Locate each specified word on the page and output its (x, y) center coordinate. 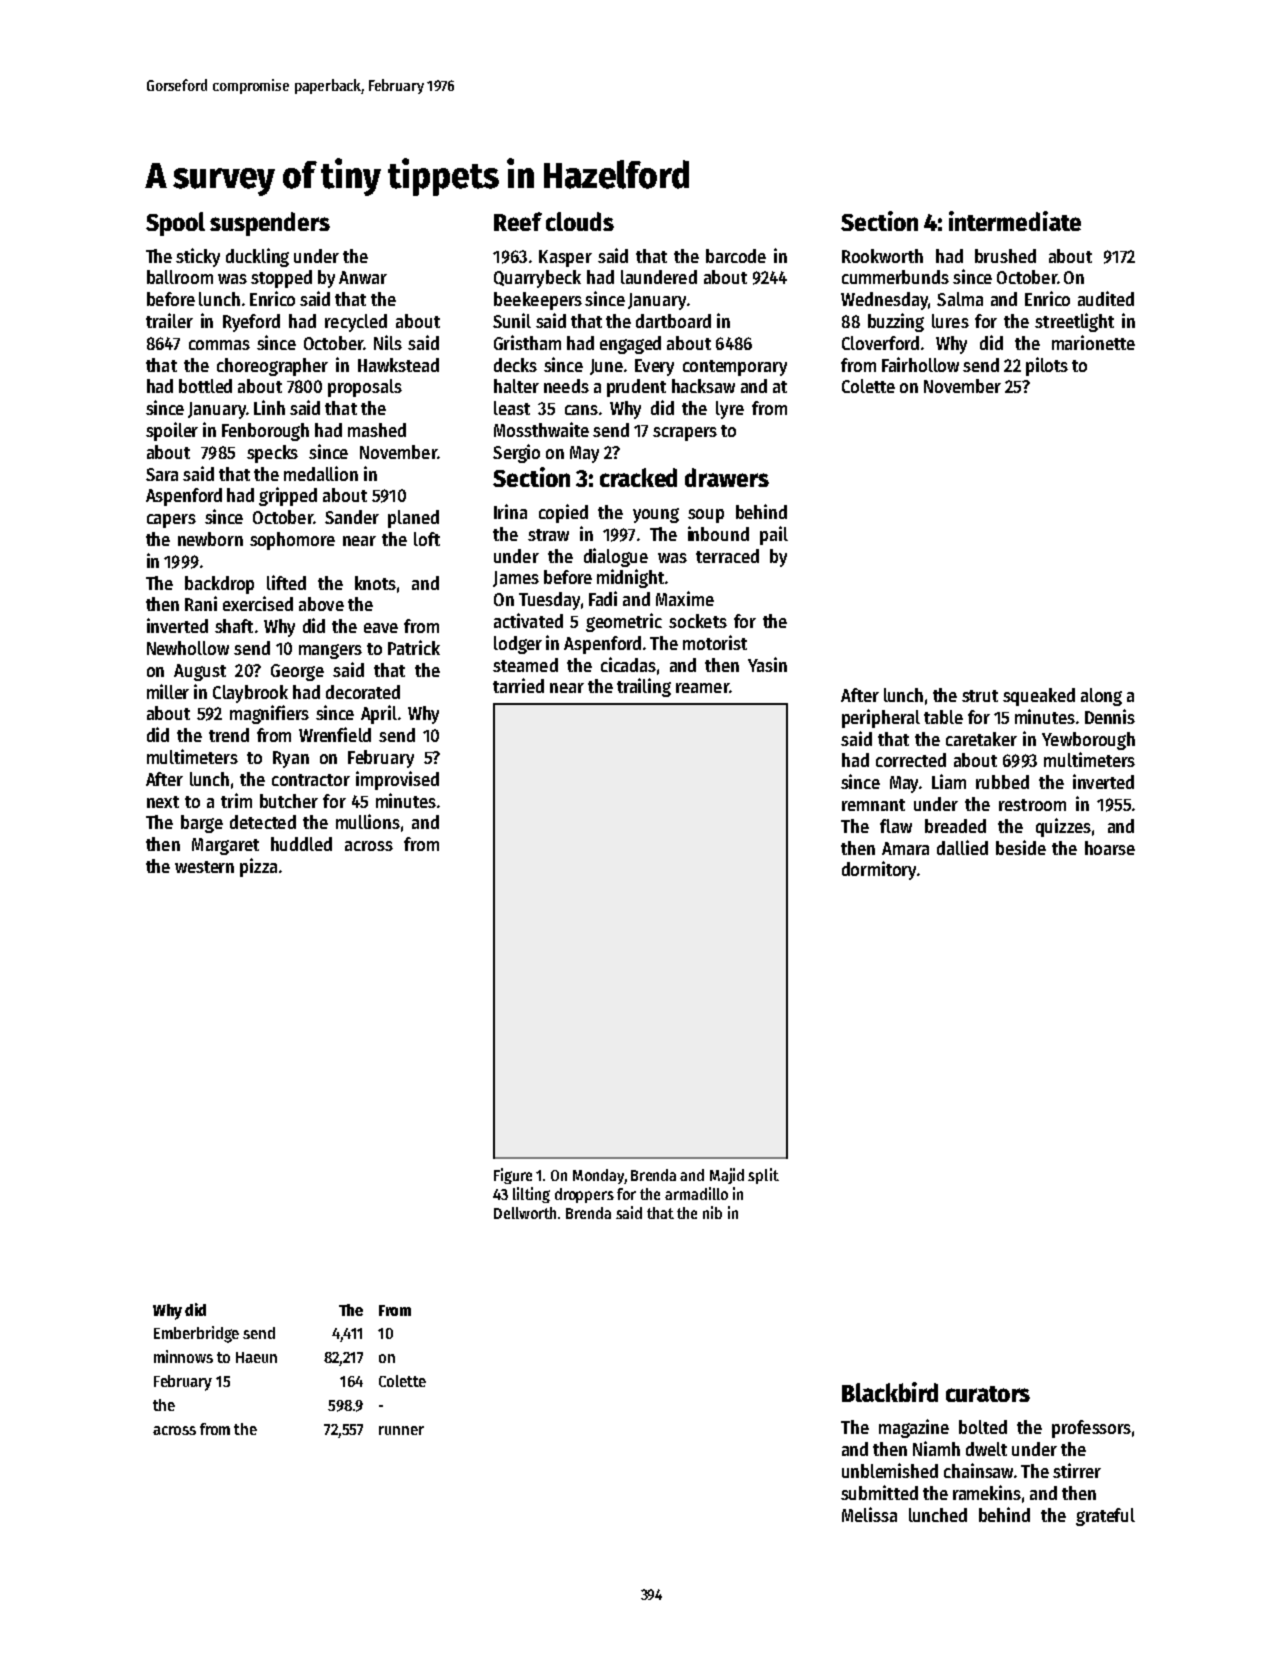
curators (988, 1394)
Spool (175, 224)
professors (1091, 1429)
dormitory (879, 870)
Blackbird (890, 1392)
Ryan (291, 759)
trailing (644, 687)
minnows (183, 1356)
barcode (736, 256)
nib (712, 1212)
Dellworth (525, 1213)
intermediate (1015, 221)
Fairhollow (920, 364)
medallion (321, 473)
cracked (638, 477)
